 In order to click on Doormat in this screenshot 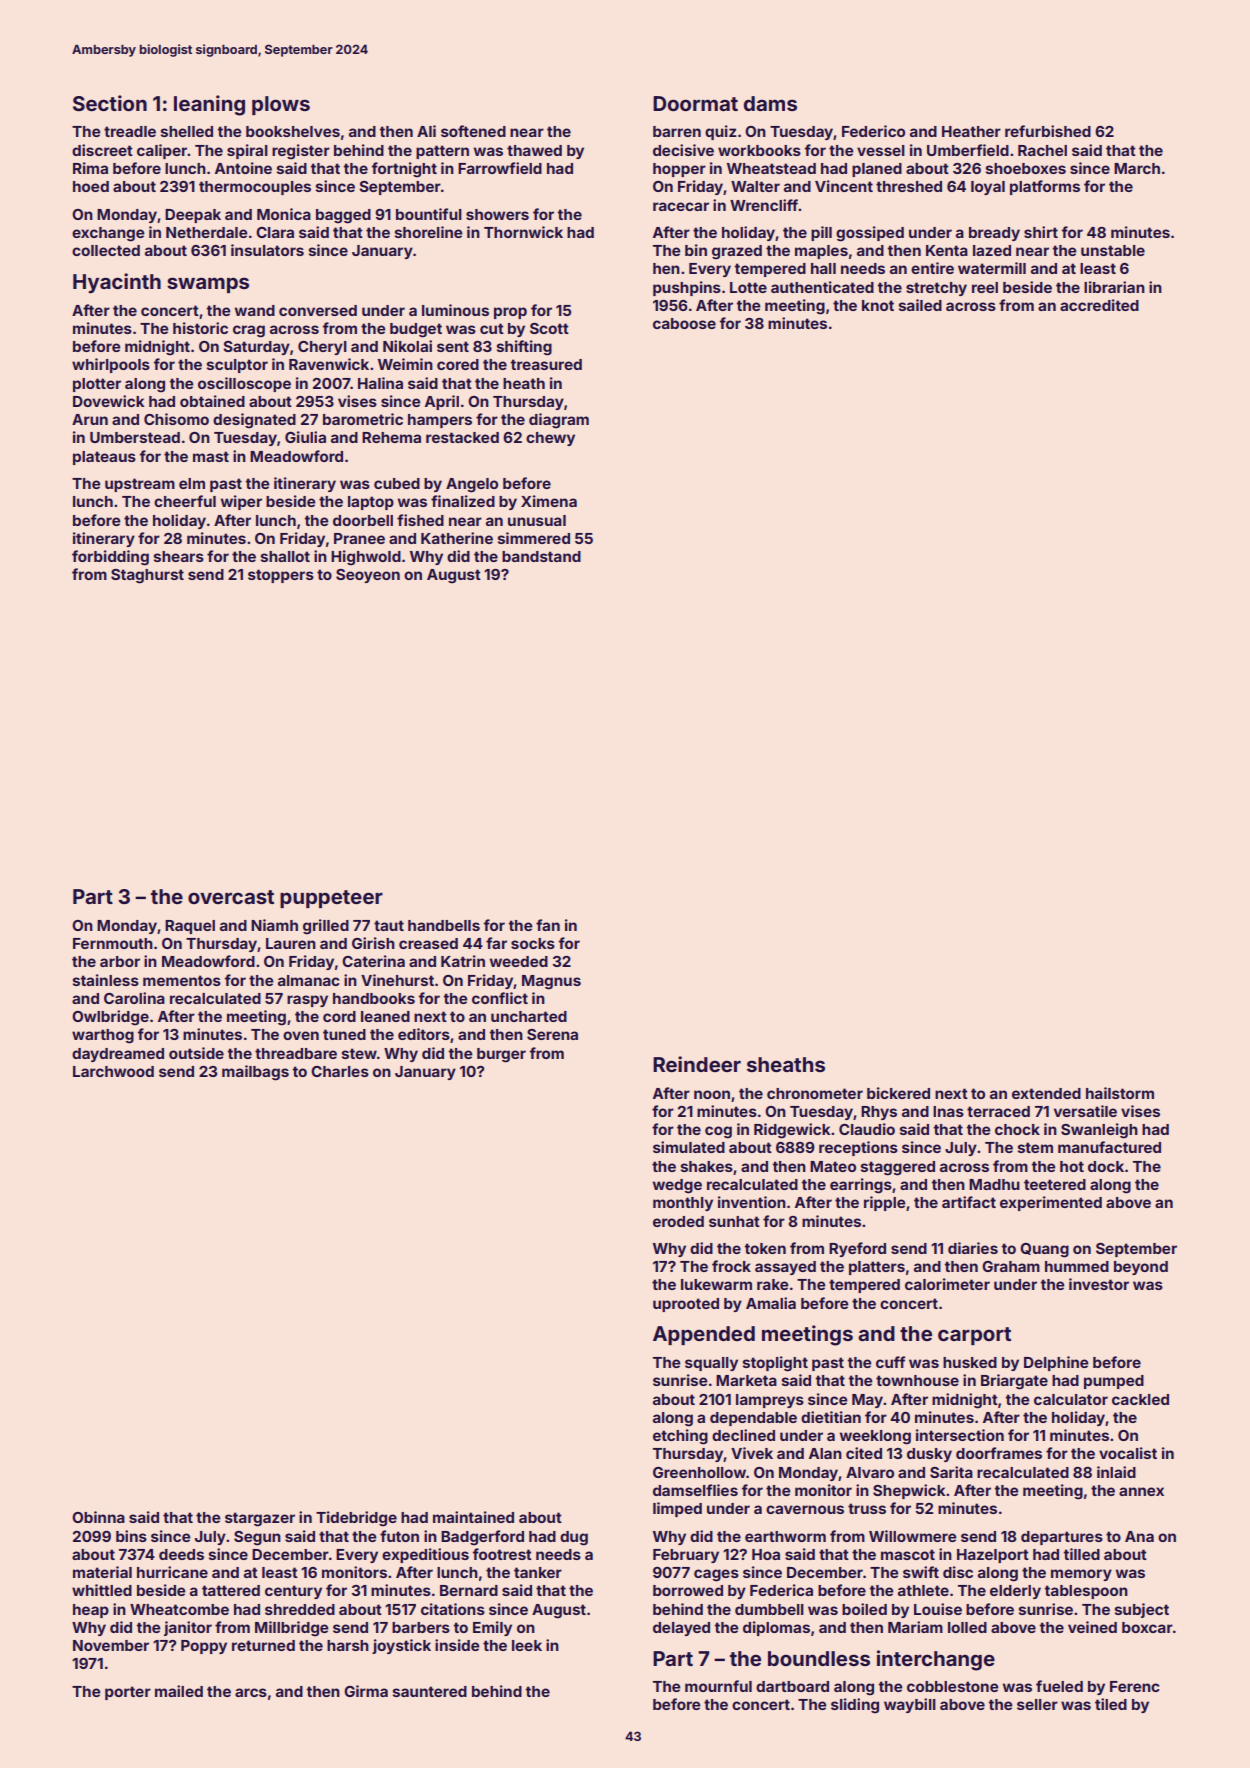, I will do `click(695, 103)`.
